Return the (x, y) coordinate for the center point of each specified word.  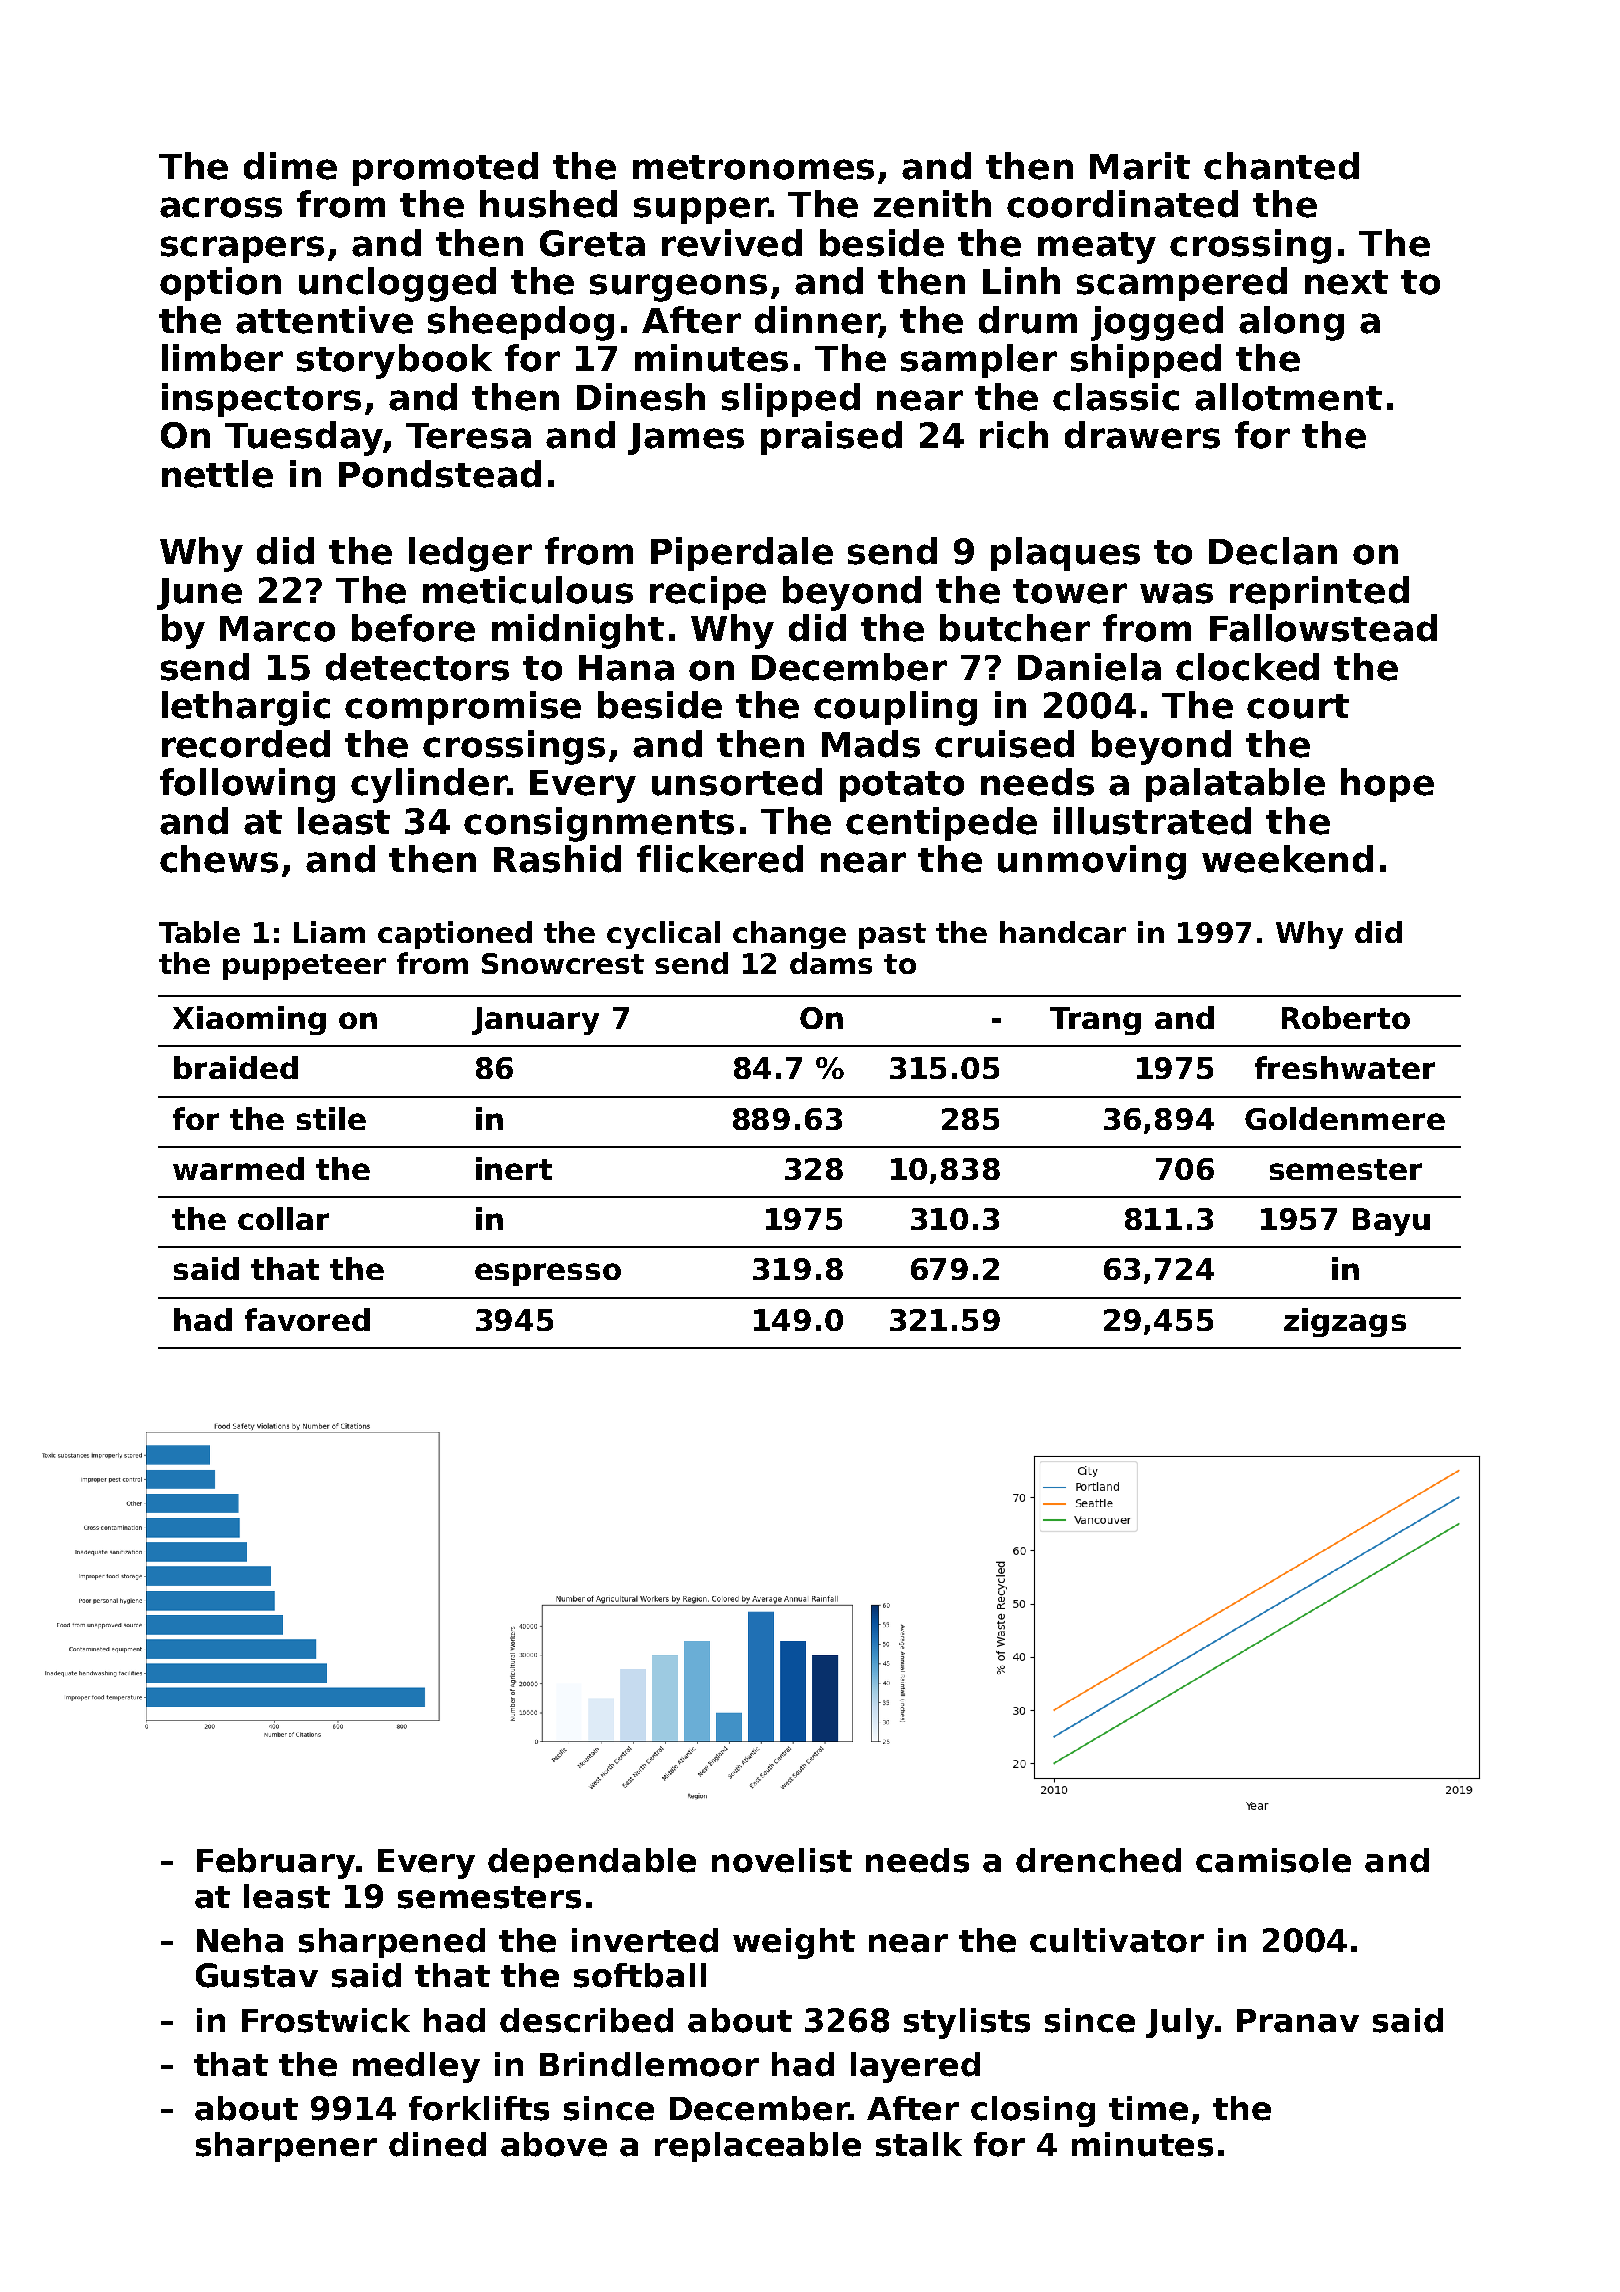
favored (307, 1319)
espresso (548, 1274)
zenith (932, 204)
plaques (1065, 554)
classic (1116, 397)
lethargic (246, 708)
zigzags (1345, 1322)
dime (290, 166)
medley (416, 2067)
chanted (1281, 166)
